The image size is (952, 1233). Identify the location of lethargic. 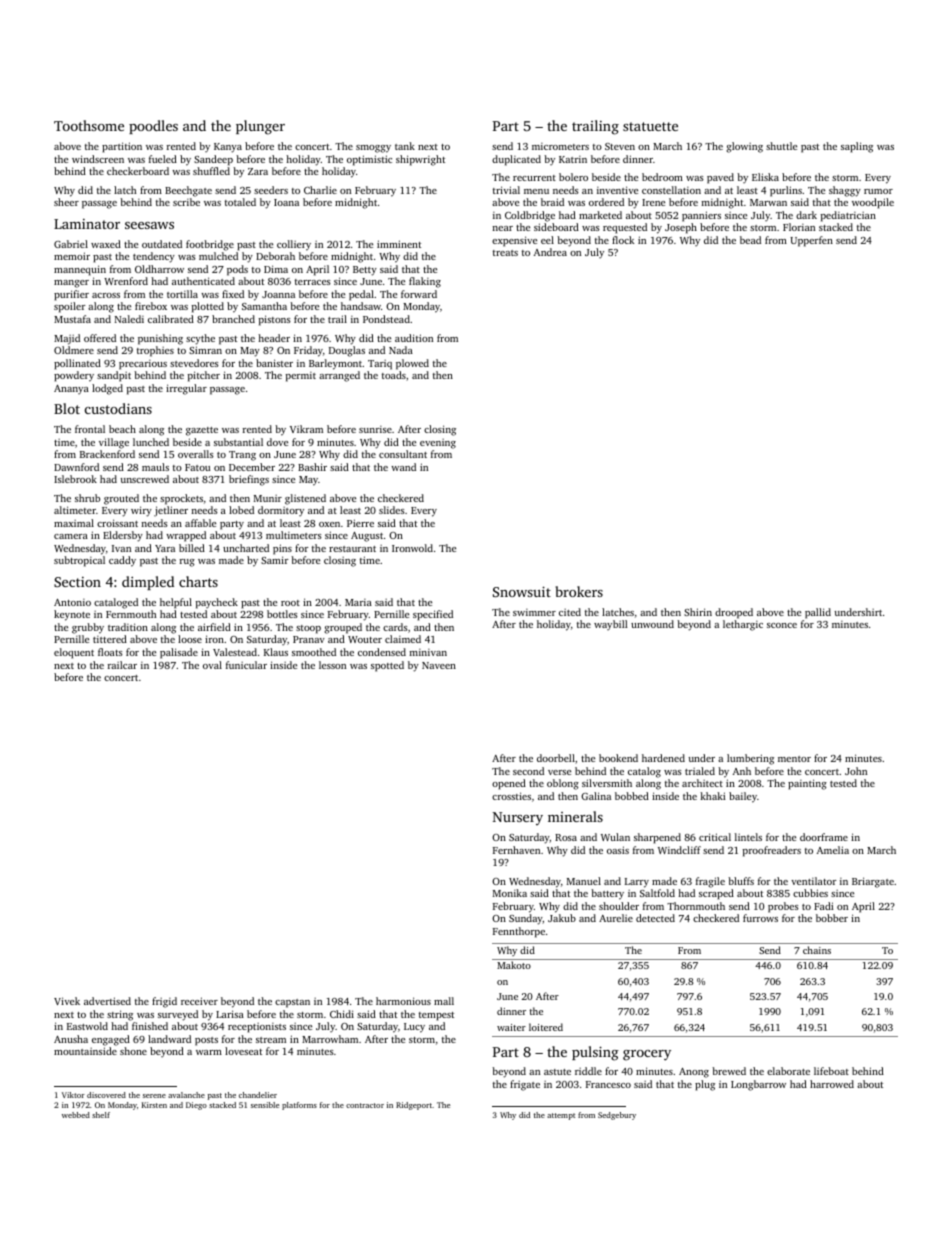
(743, 625).
